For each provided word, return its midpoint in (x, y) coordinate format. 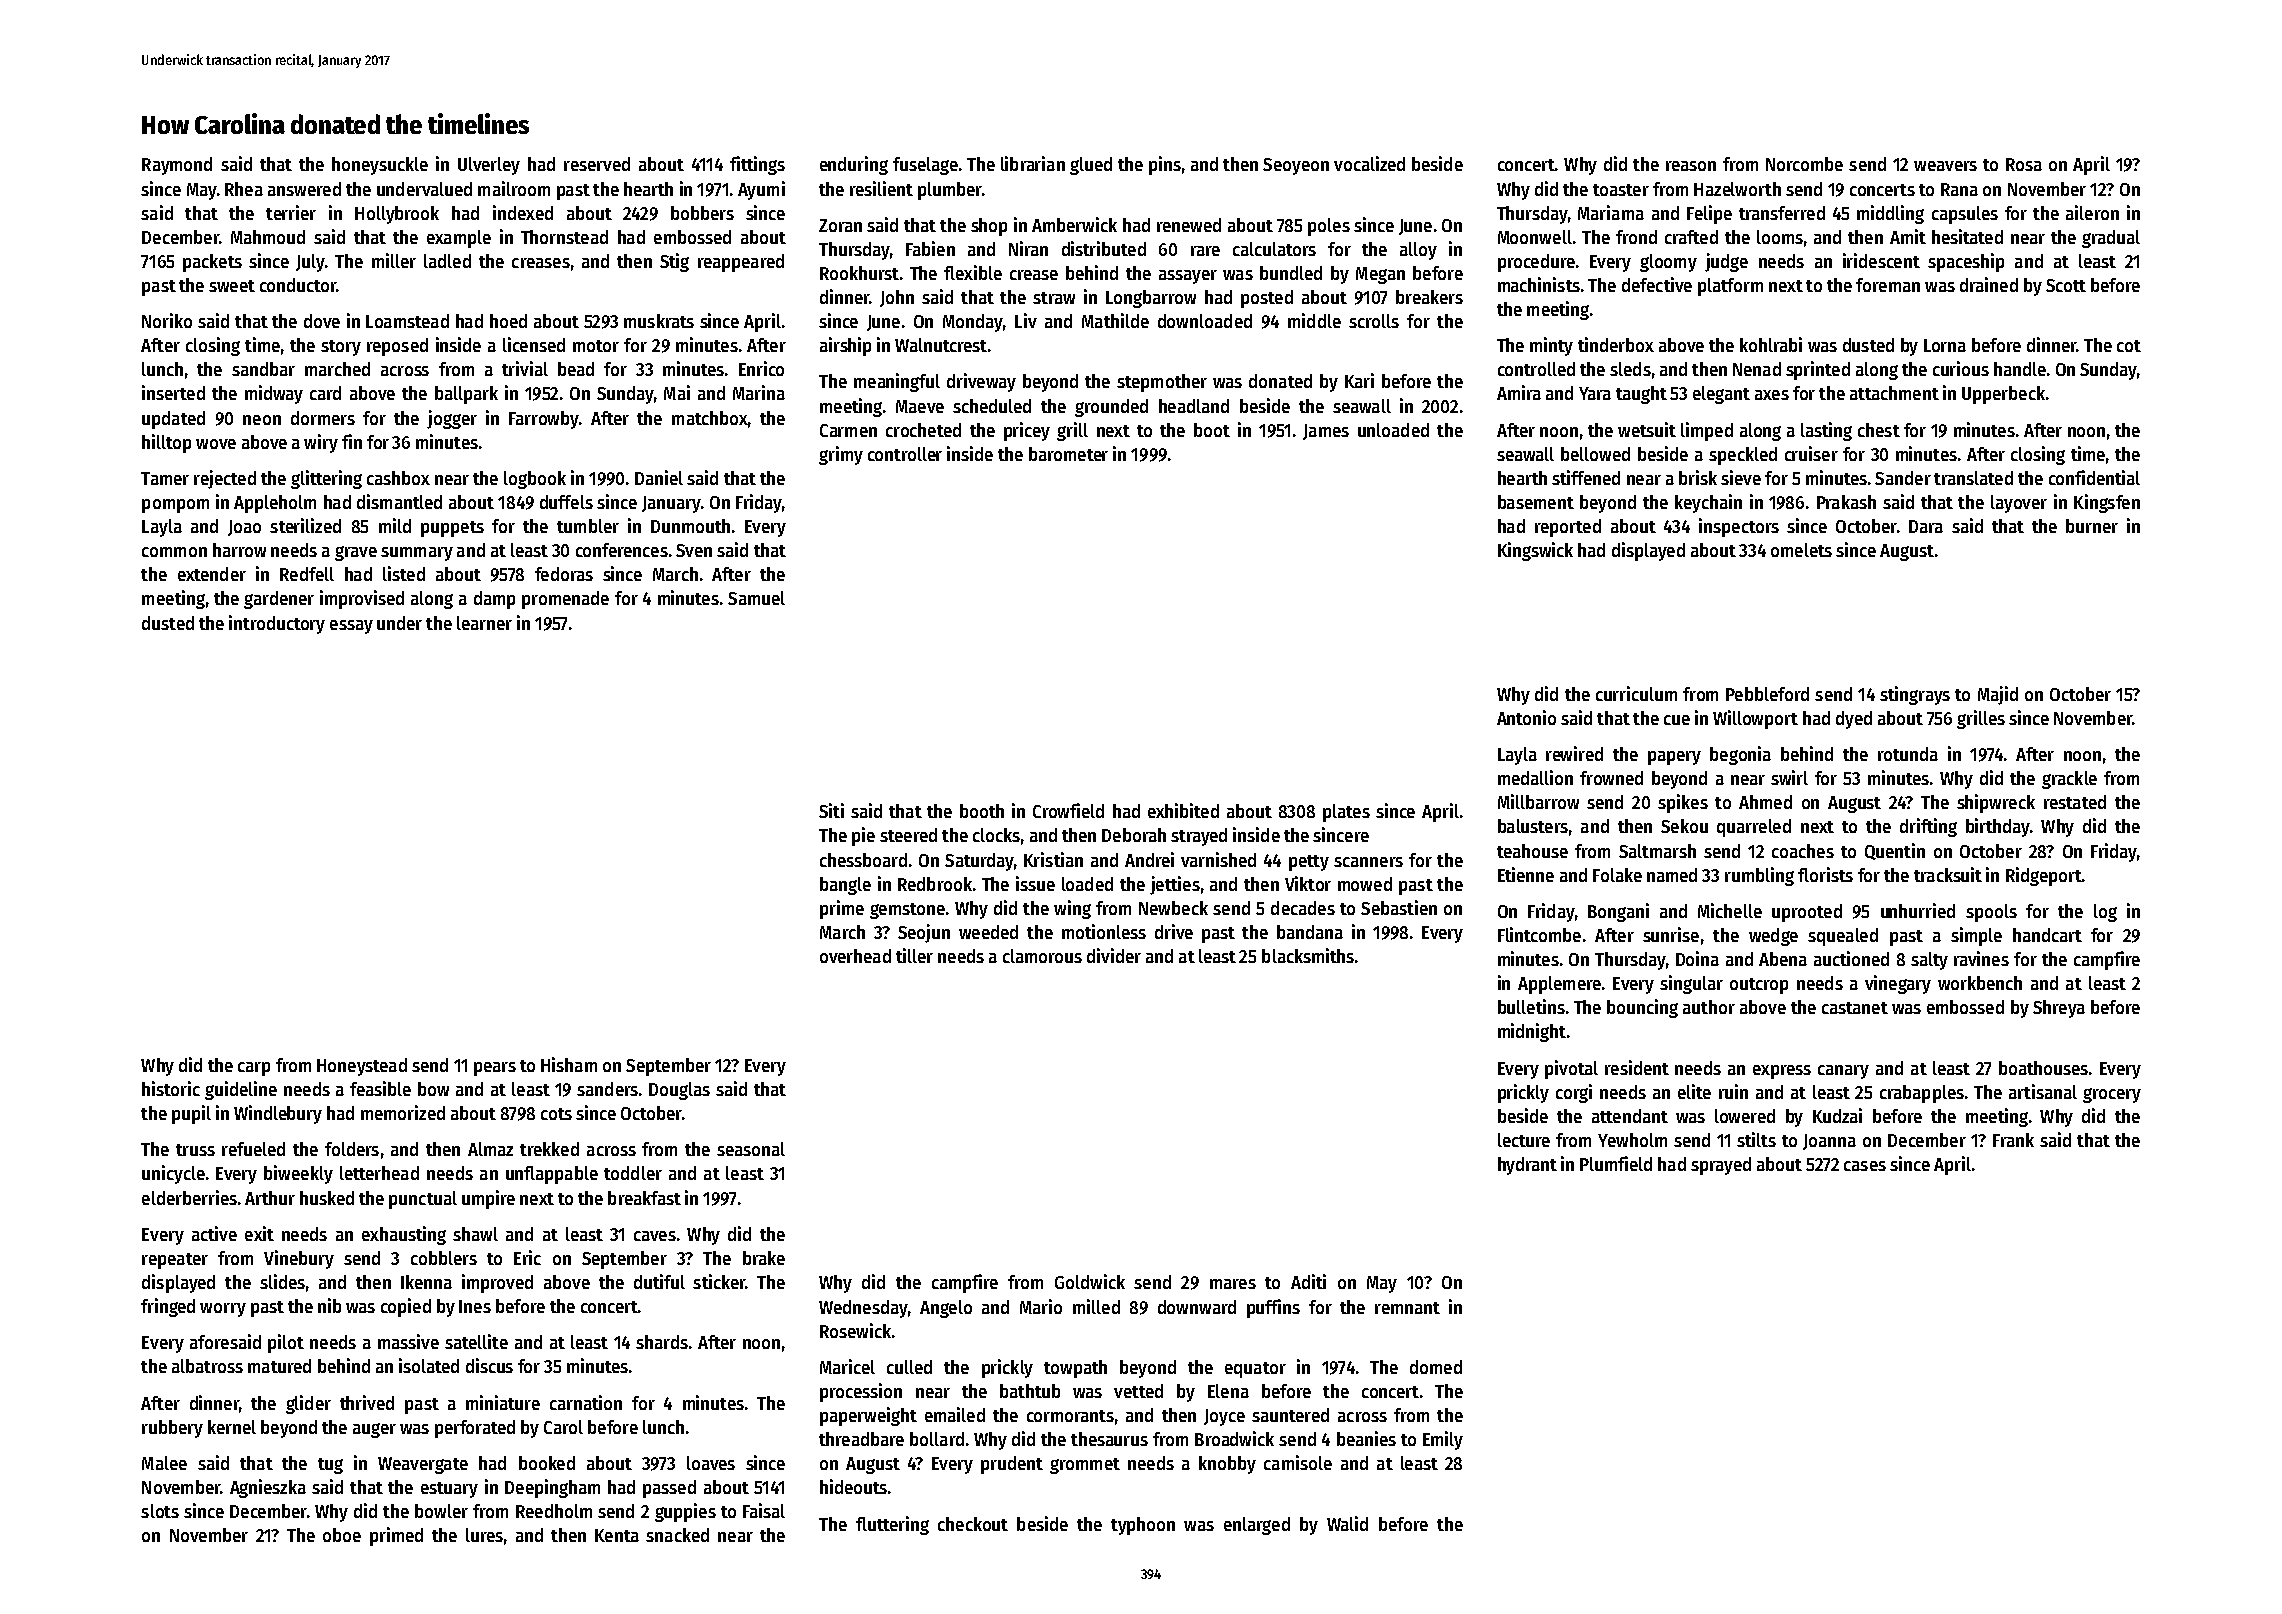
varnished (1218, 859)
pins (1165, 165)
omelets (1801, 550)
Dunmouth (690, 526)
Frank (2013, 1140)
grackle (2069, 780)
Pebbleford (1767, 694)
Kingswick (1535, 551)
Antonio (1526, 717)
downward (1197, 1307)
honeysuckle (380, 166)
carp (254, 1069)
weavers (1945, 166)
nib (329, 1305)
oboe (342, 1535)
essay (351, 627)
